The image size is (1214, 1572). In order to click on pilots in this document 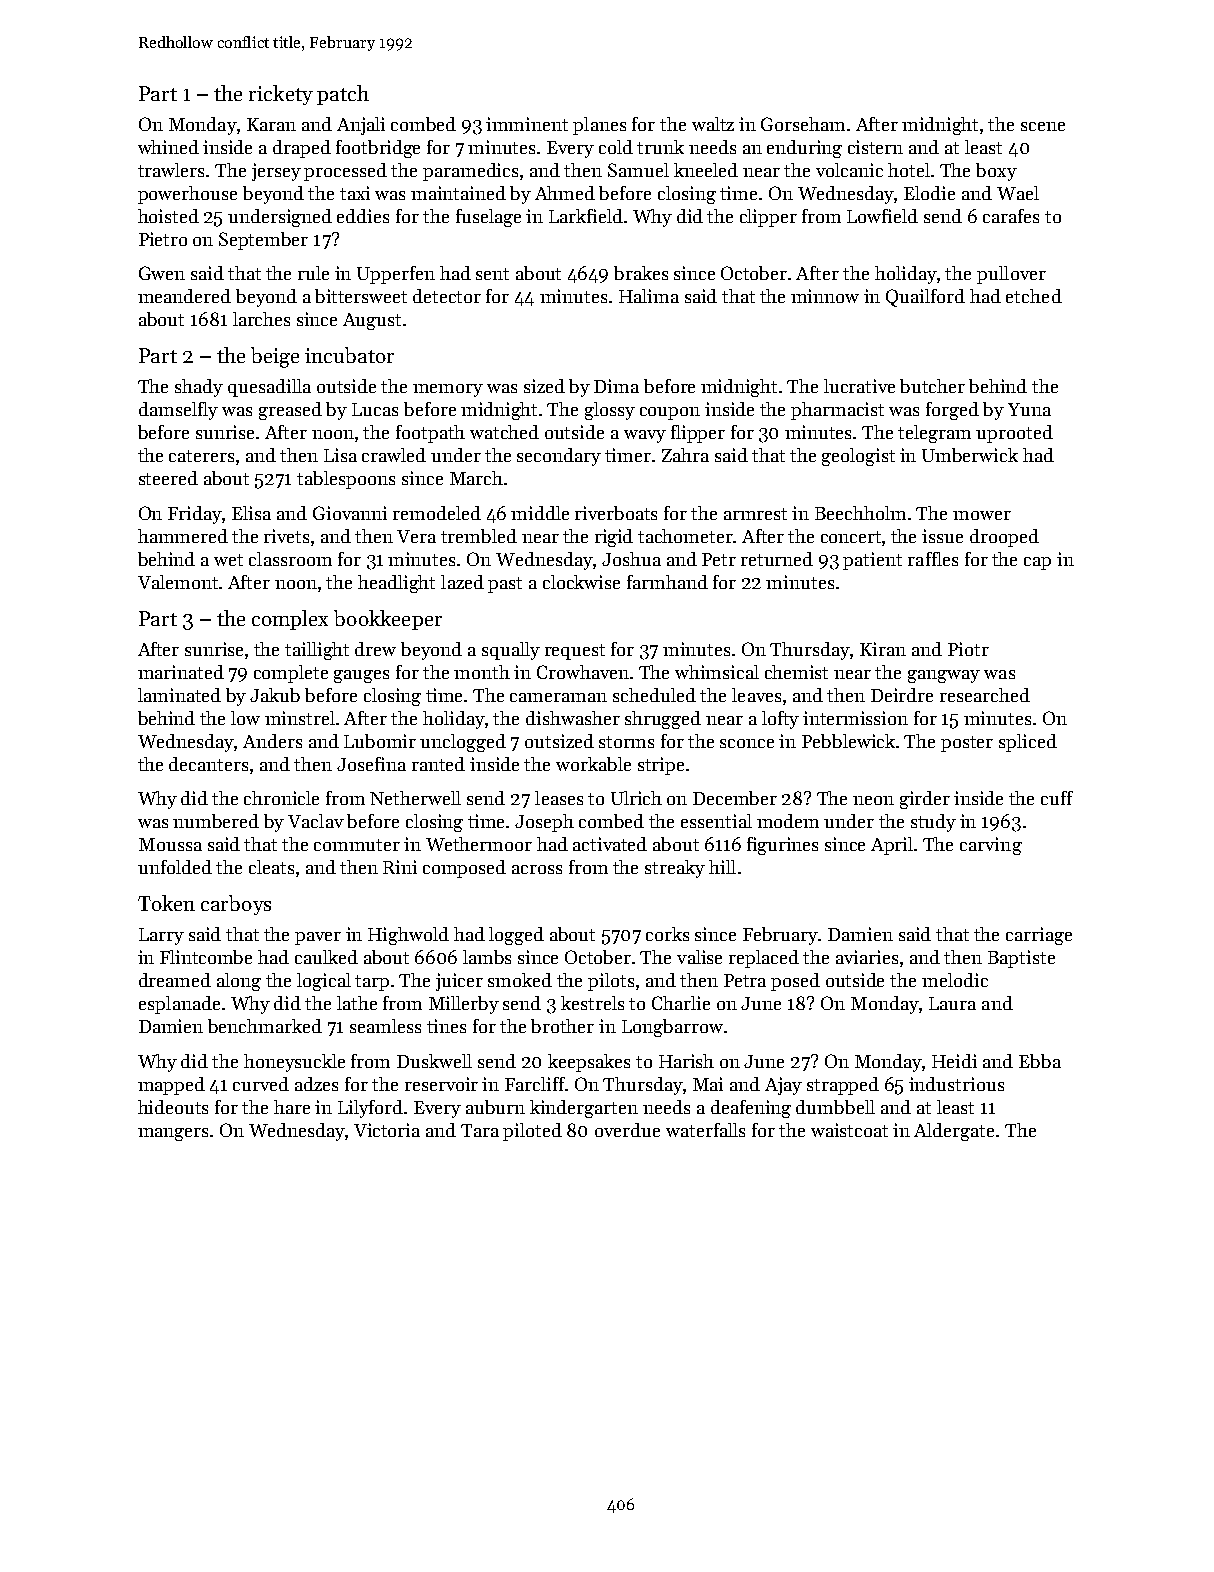, I will do `click(611, 982)`.
